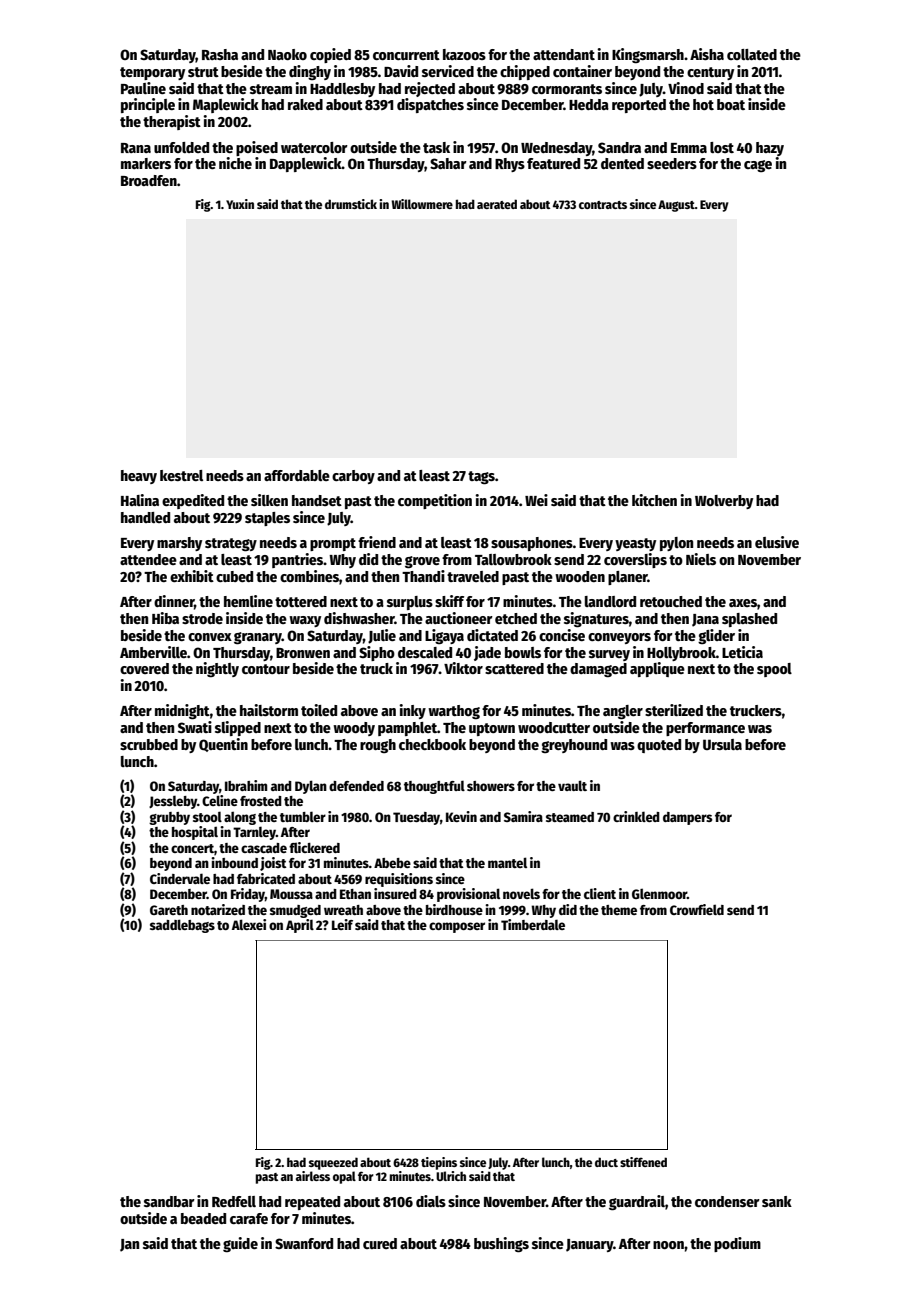 Image resolution: width=924 pixels, height=1308 pixels. What do you see at coordinates (425, 652) in the image?
I see `descaled` at bounding box center [425, 652].
